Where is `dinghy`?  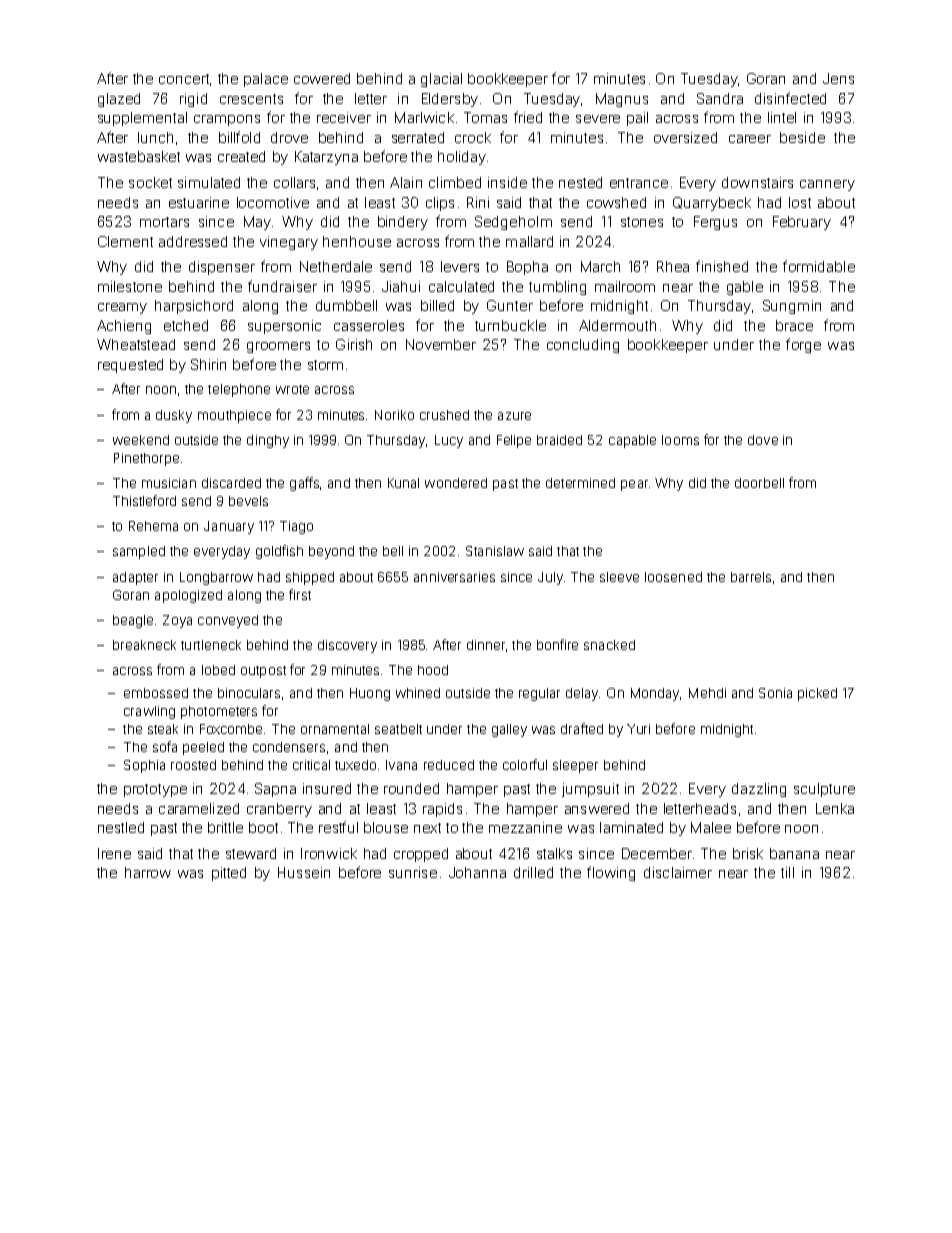 dinghy is located at coordinates (268, 441).
